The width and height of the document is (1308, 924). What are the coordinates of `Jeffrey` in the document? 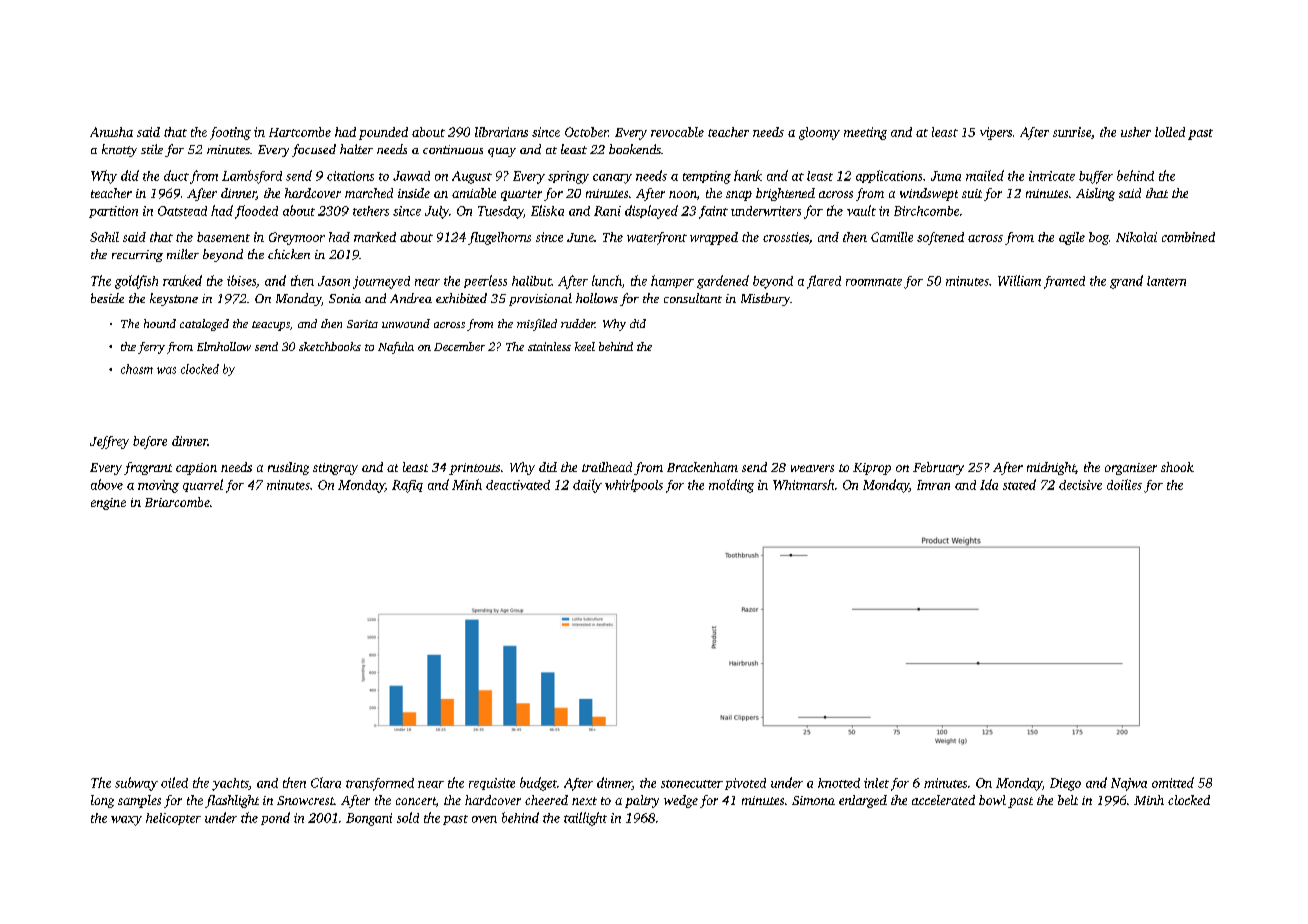 It's located at (109, 442).
